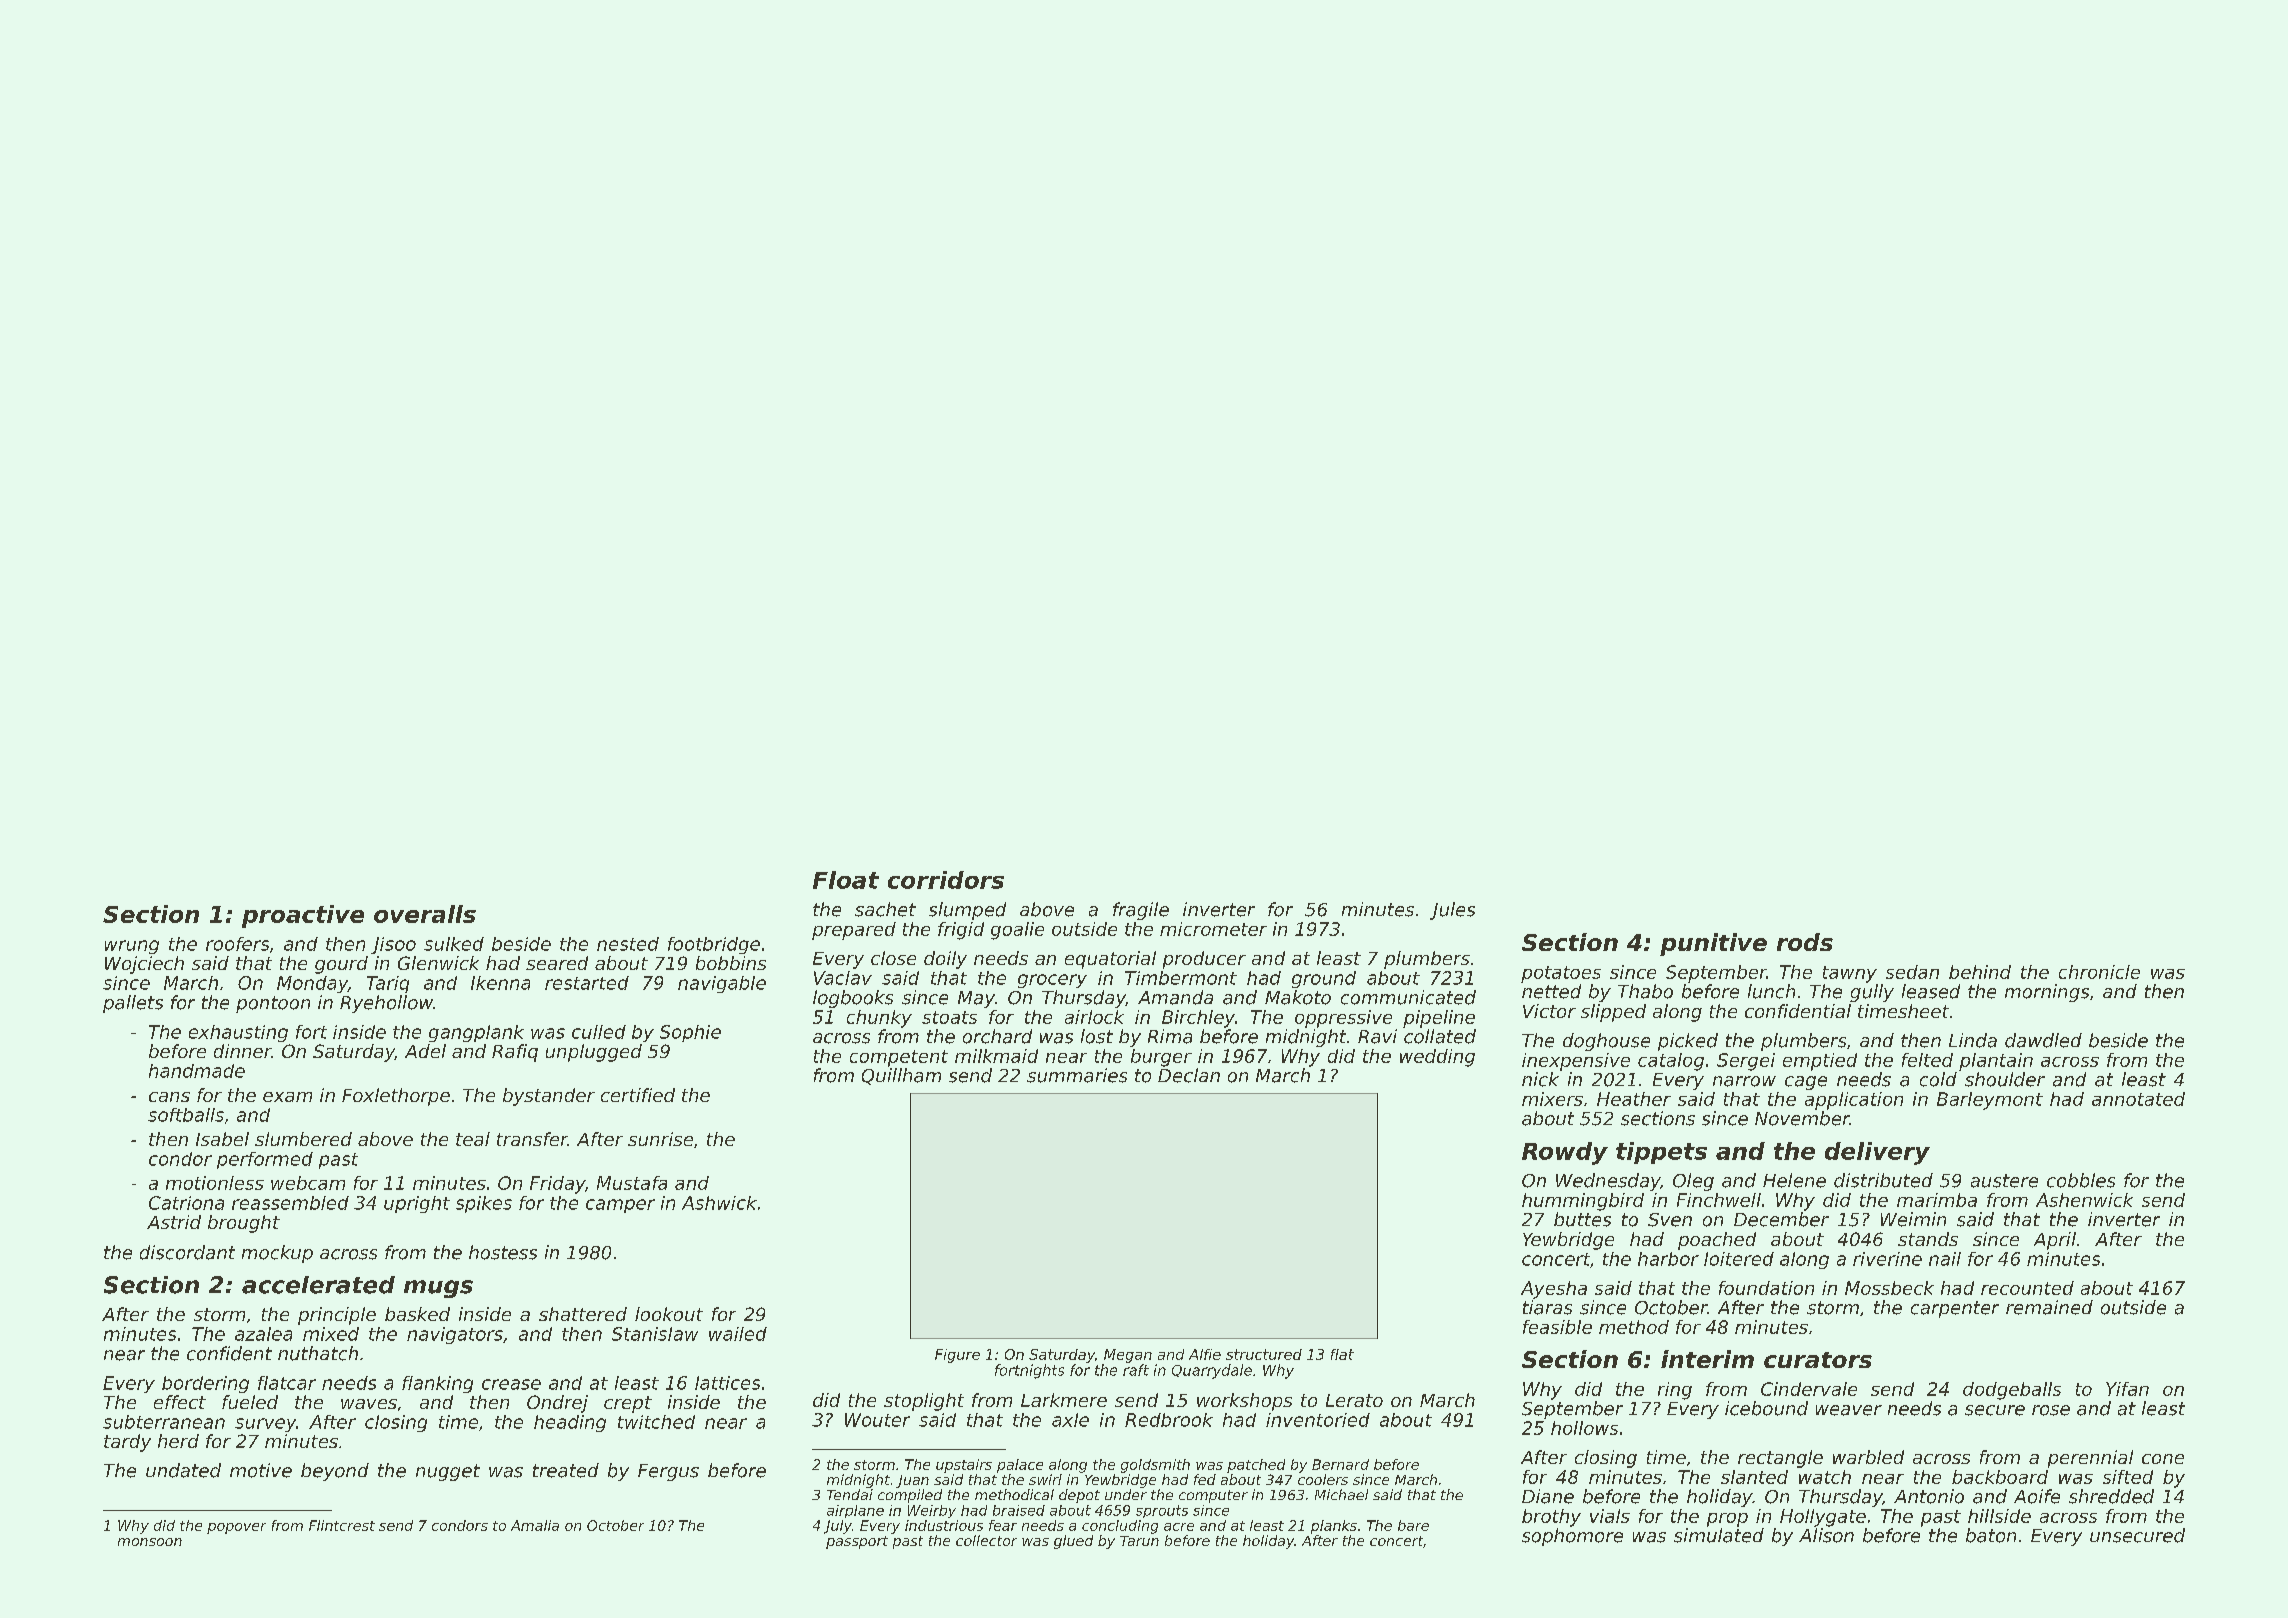  I want to click on planks, so click(1334, 1527).
